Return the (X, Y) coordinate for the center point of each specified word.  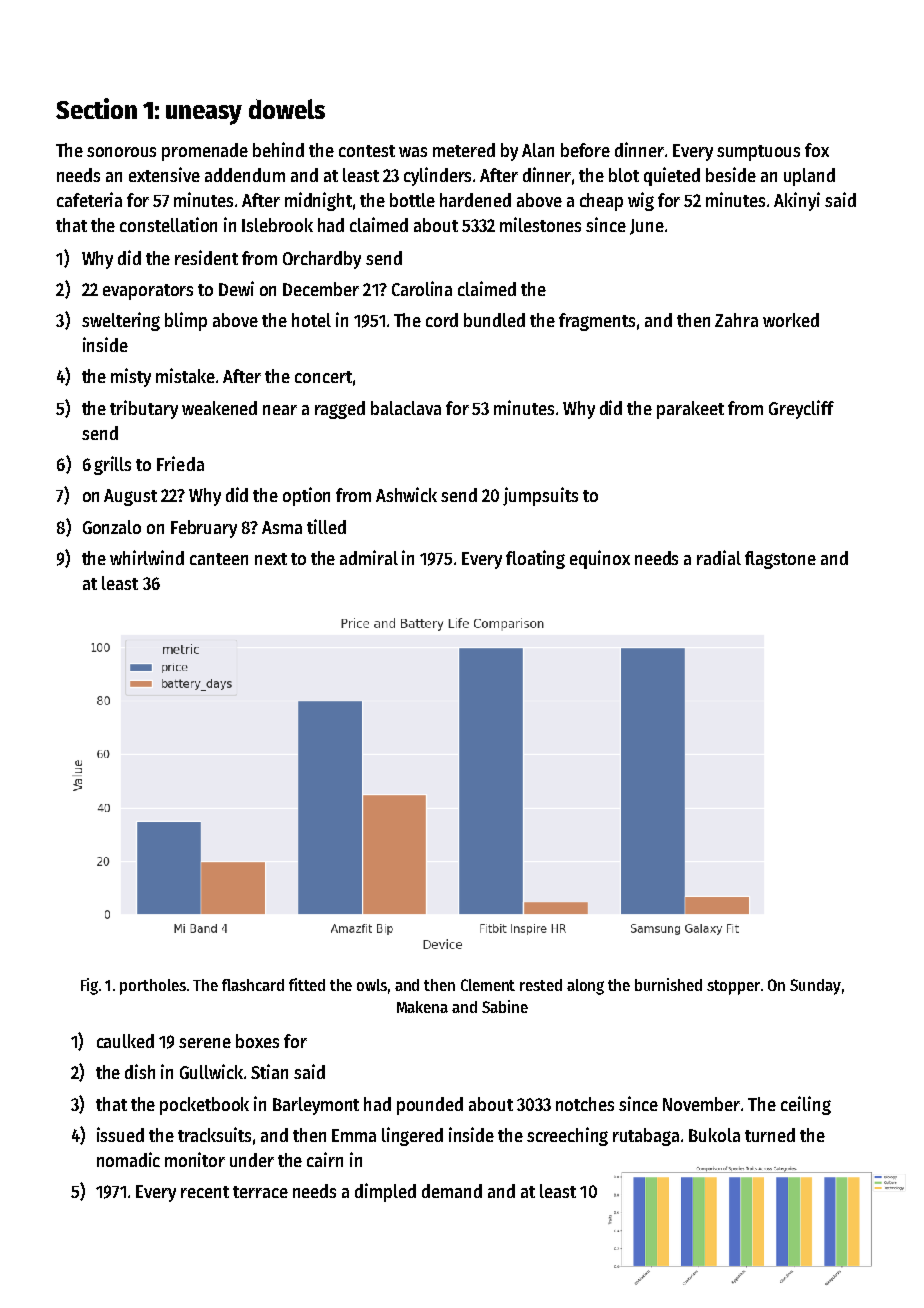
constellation (168, 224)
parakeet (690, 410)
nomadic (128, 1159)
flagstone (780, 560)
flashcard (253, 985)
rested (541, 985)
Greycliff (801, 409)
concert (323, 377)
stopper (733, 987)
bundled (494, 320)
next (271, 559)
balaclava (406, 408)
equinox (600, 559)
